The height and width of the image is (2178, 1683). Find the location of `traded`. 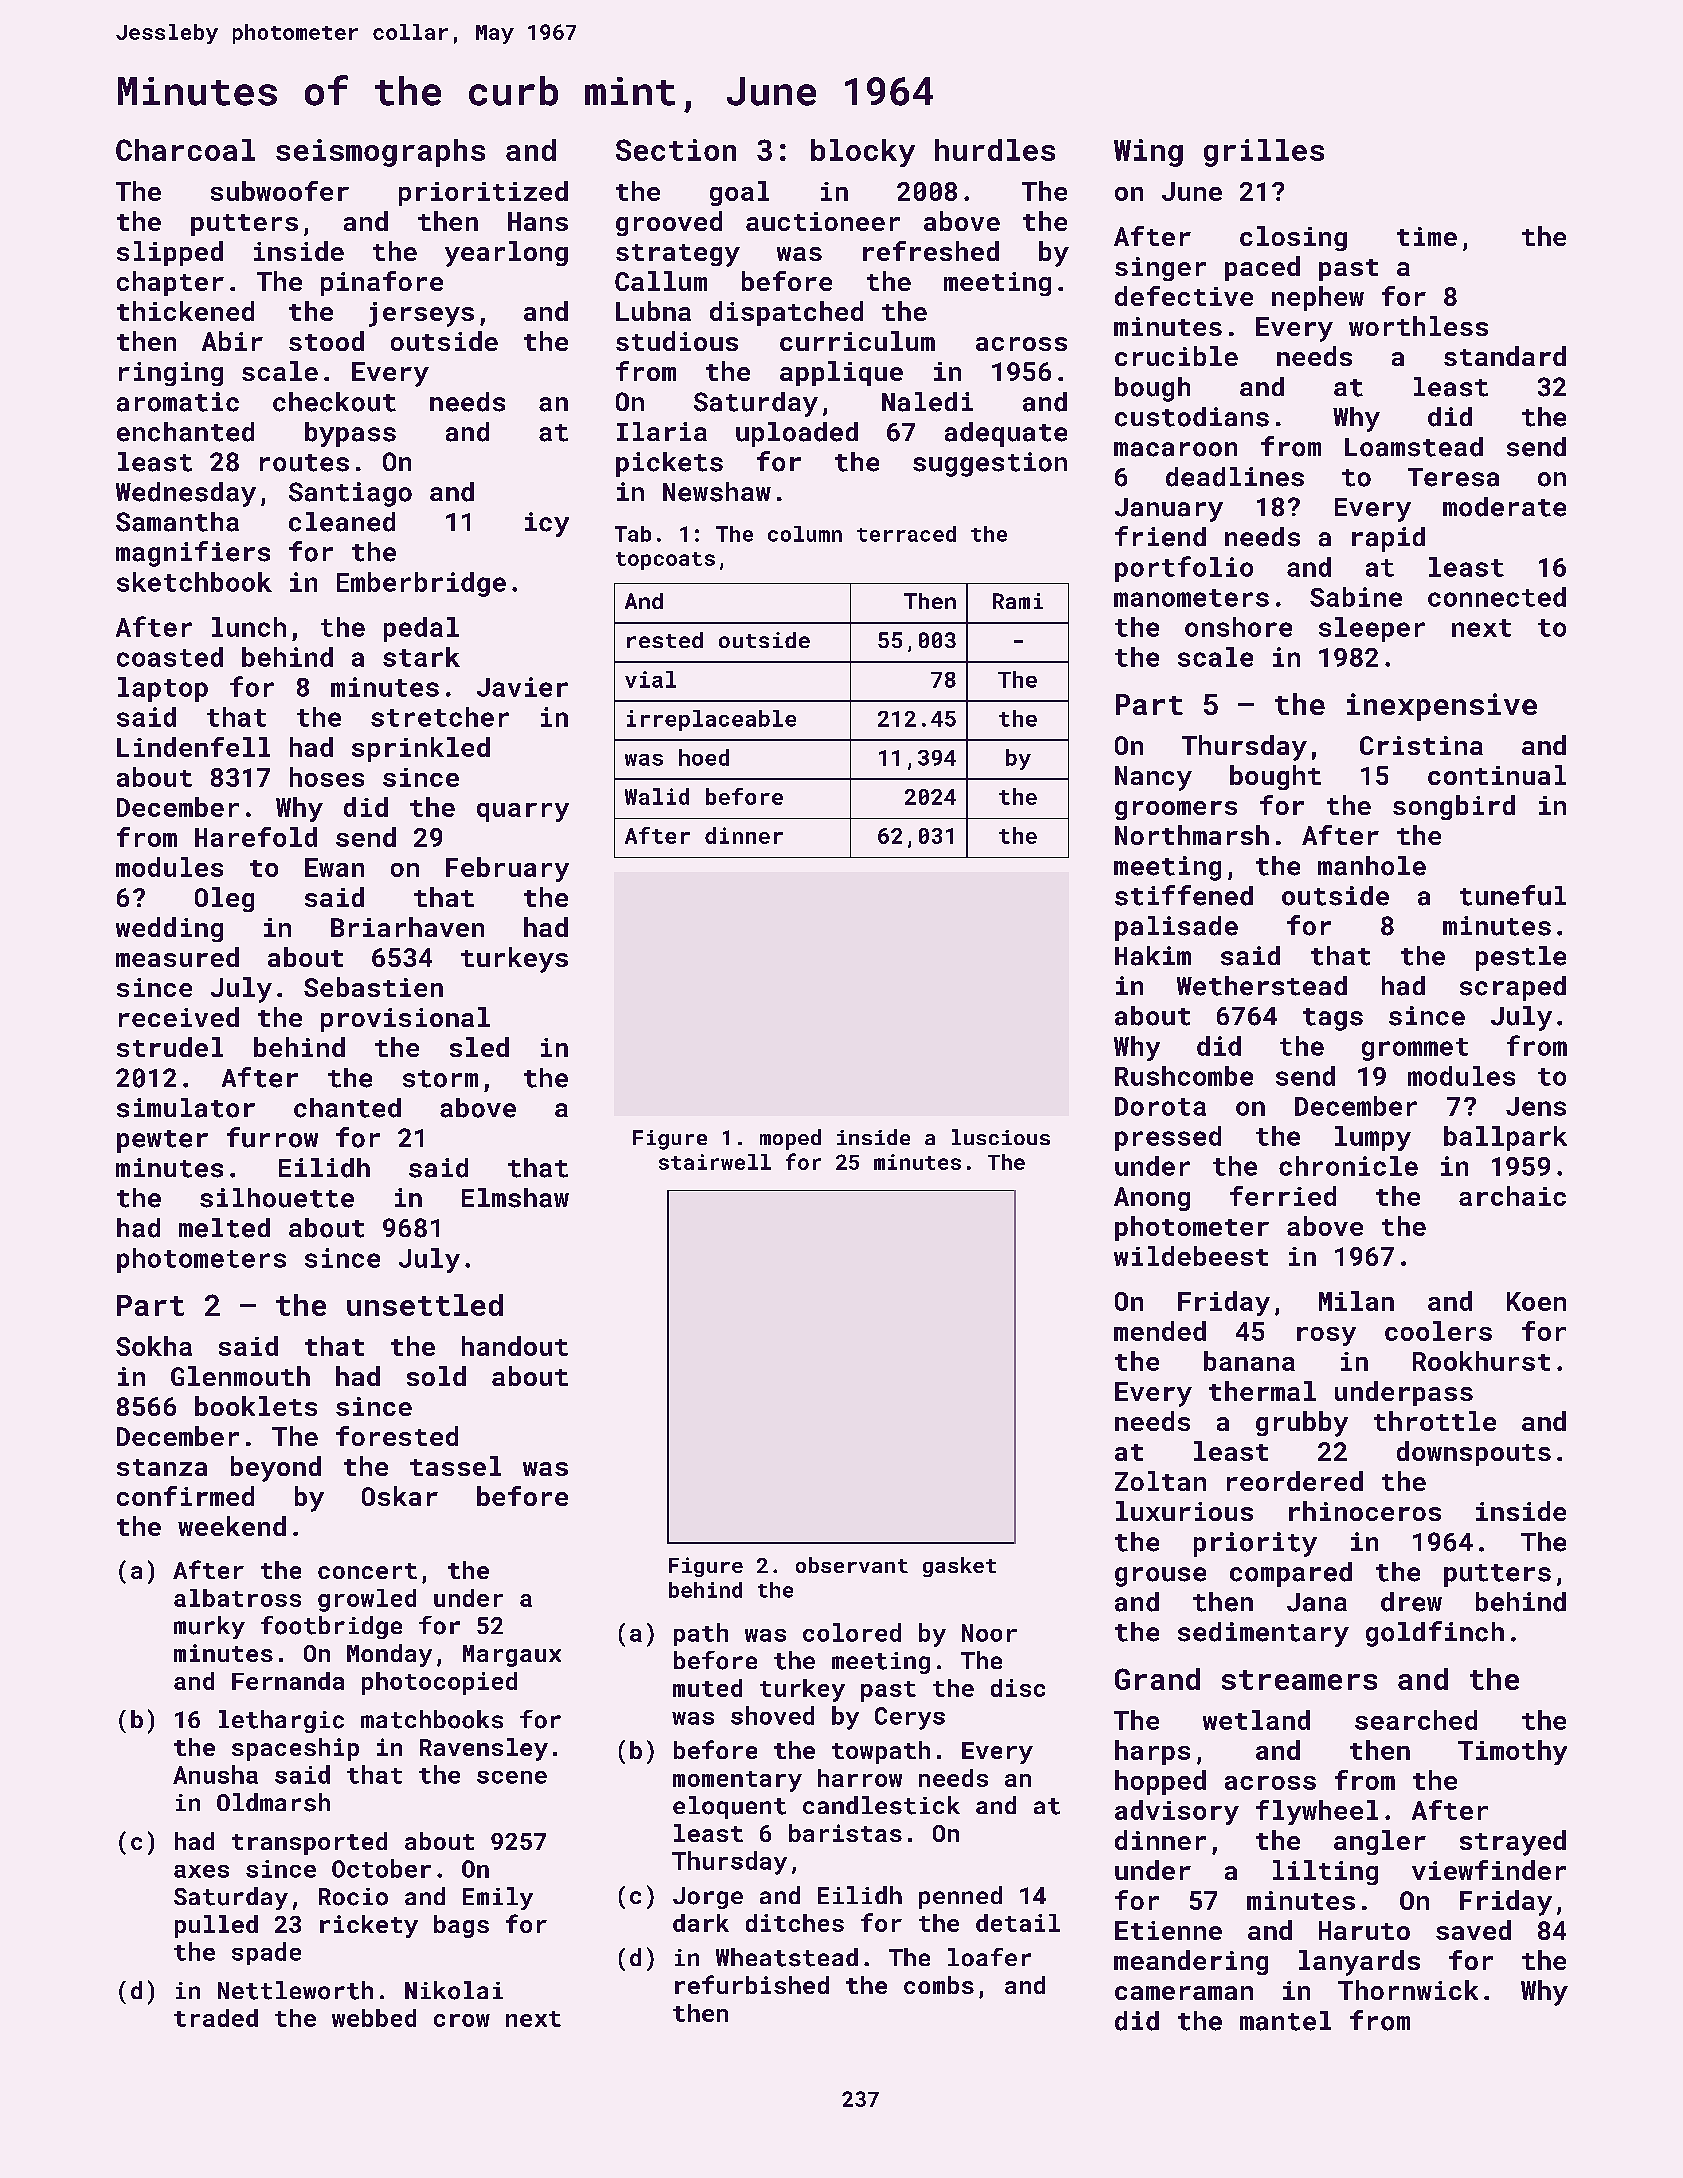

traded is located at coordinates (216, 2018).
